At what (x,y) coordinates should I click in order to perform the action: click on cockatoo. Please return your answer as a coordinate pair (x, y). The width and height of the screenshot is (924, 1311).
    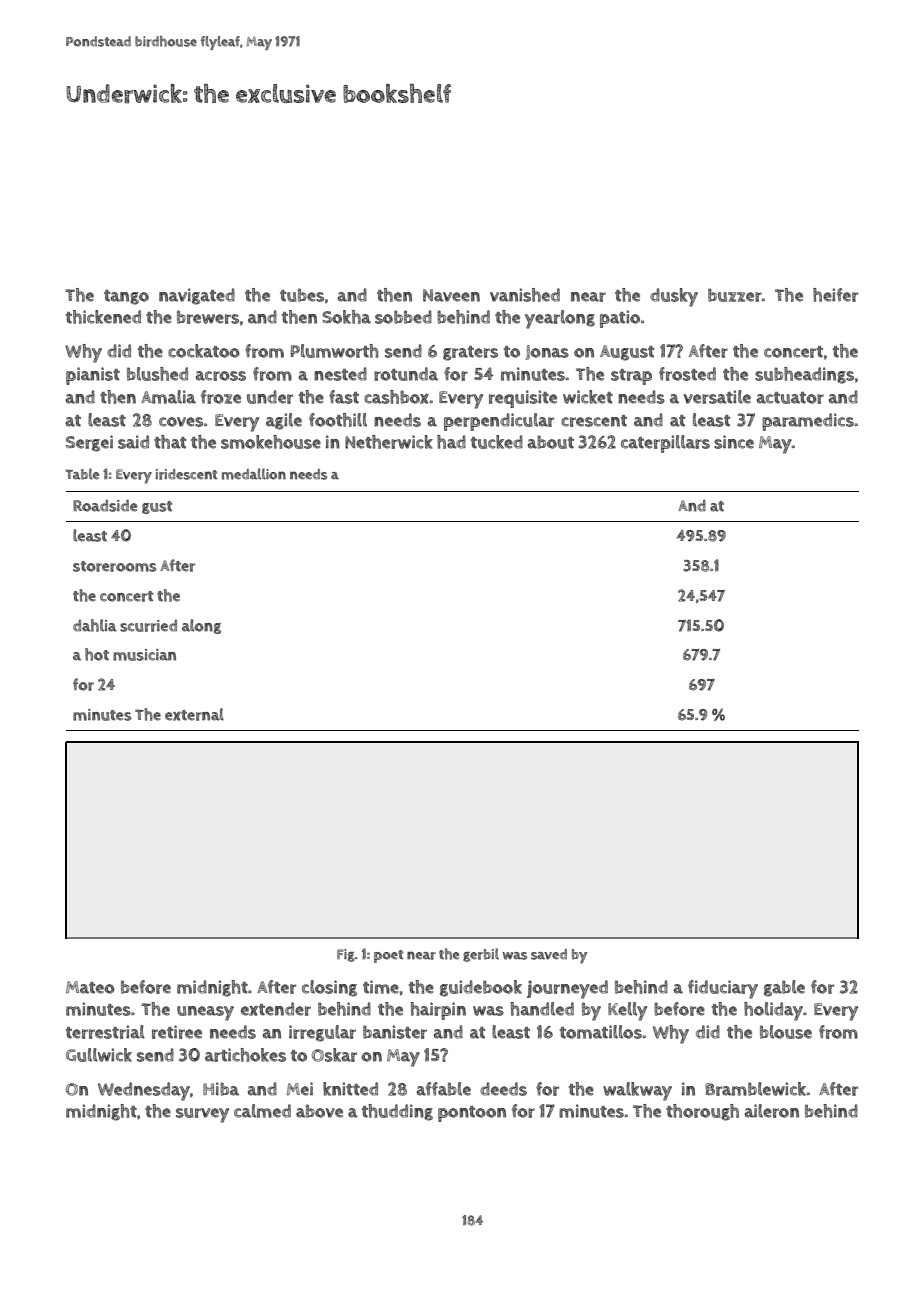
    Looking at the image, I should click on (204, 351).
